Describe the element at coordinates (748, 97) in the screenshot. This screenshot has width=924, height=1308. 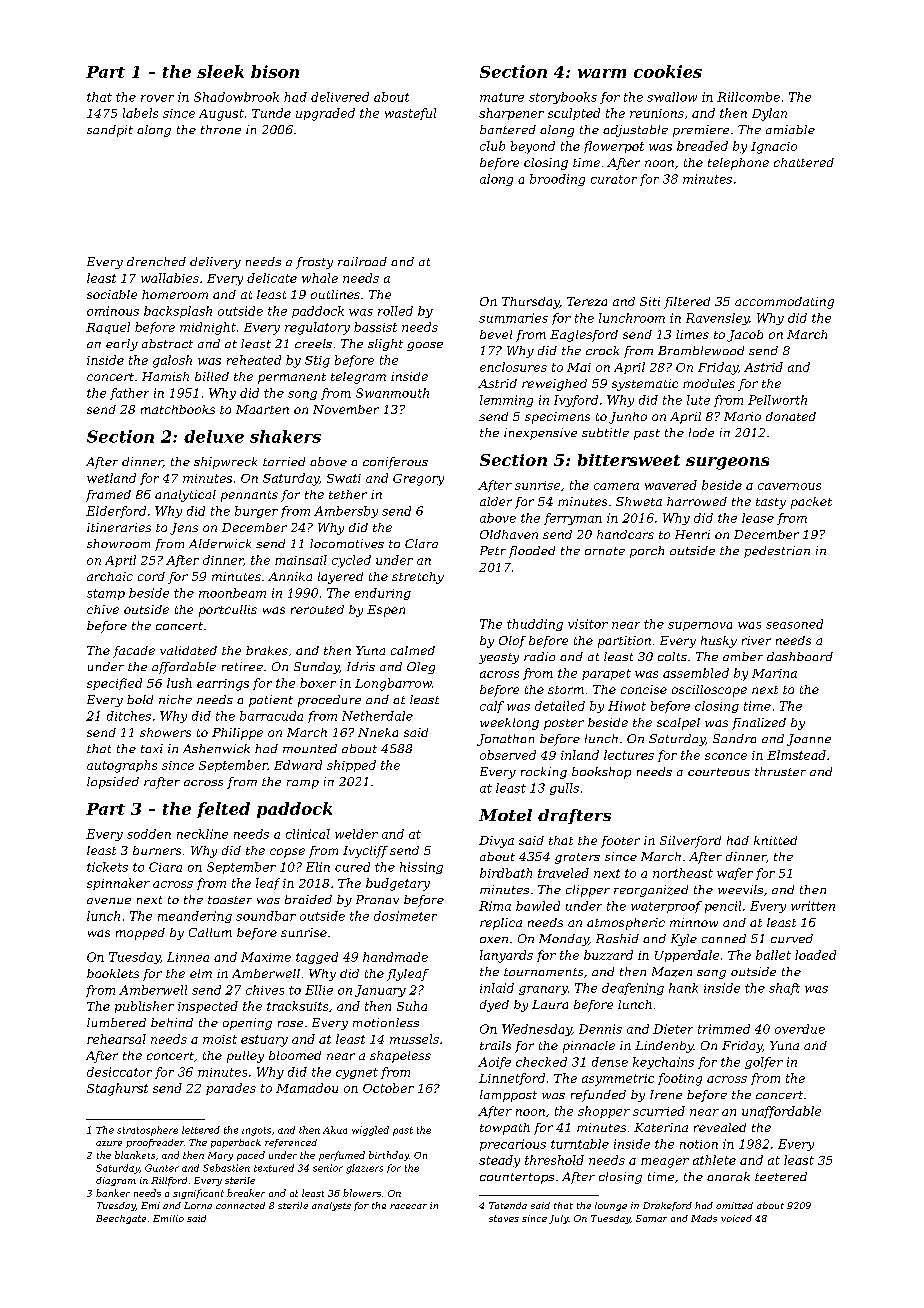
I see `Rillcombe` at that location.
